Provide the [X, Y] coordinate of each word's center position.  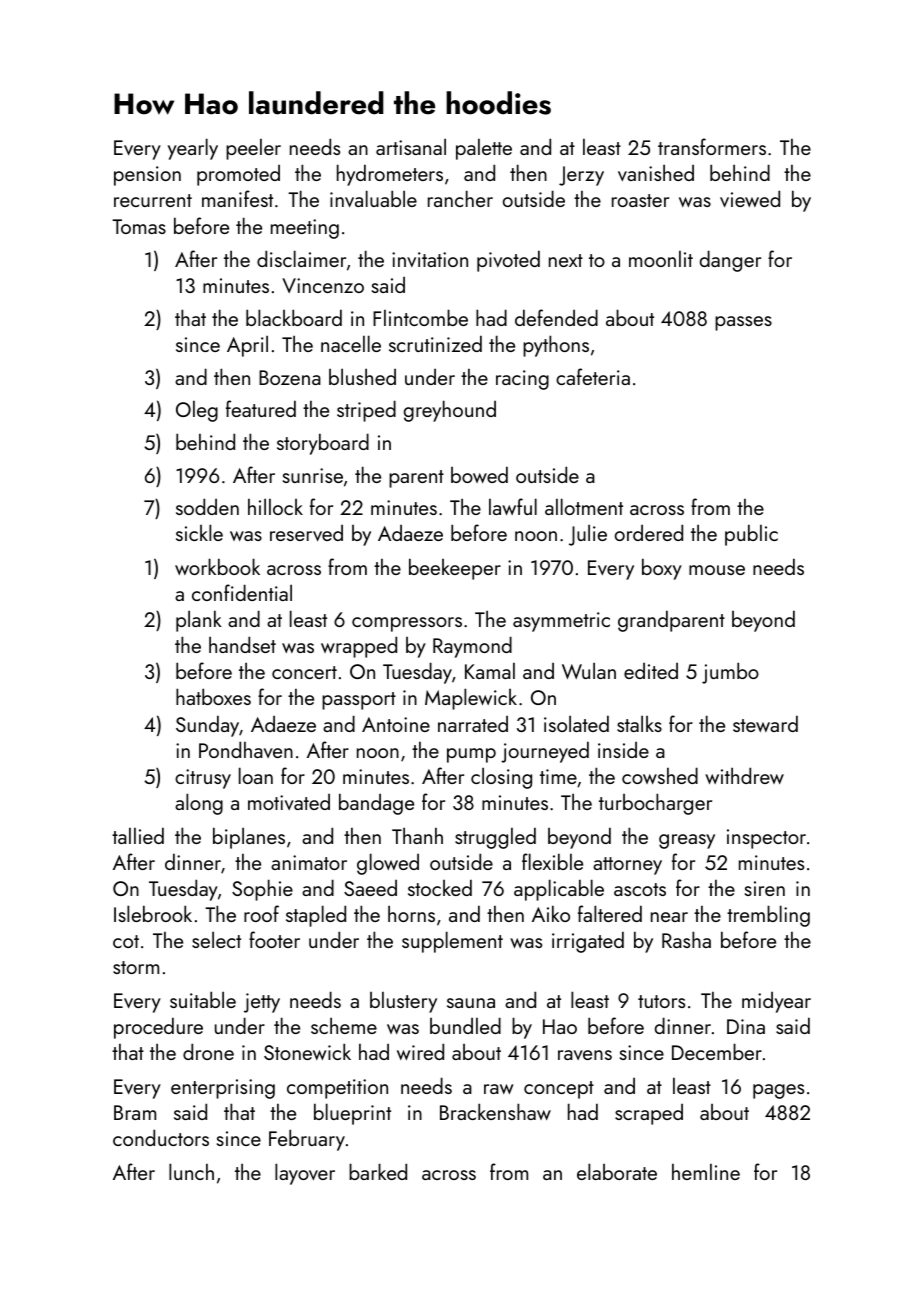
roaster [640, 200]
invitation [430, 259]
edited [651, 671]
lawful [513, 506]
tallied [138, 835]
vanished [656, 172]
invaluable [373, 198]
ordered [649, 532]
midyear [776, 1002]
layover [305, 1174]
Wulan [589, 670]
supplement [452, 942]
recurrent [153, 200]
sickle [199, 532]
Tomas [139, 226]
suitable [203, 999]
